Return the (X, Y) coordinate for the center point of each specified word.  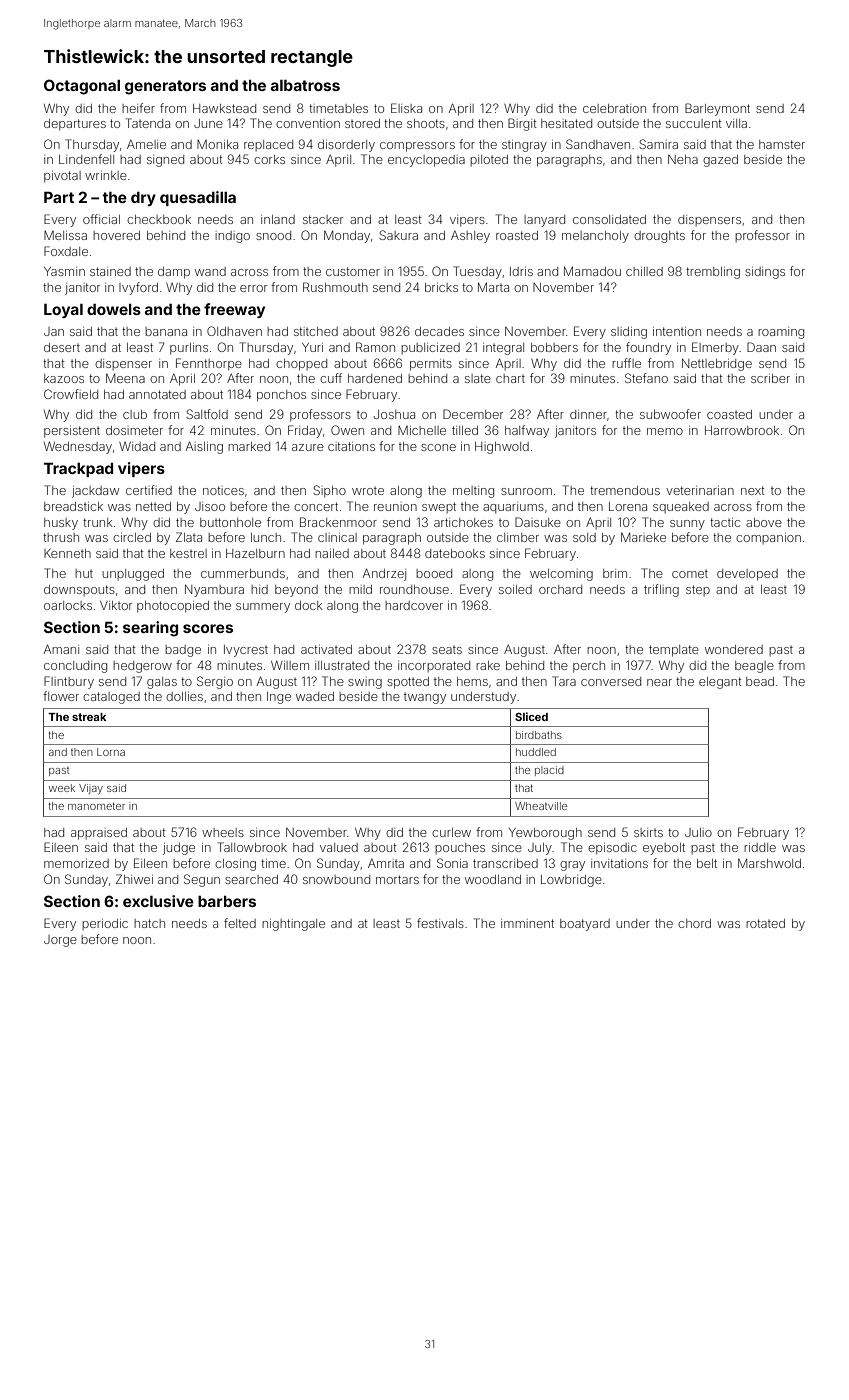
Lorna (111, 752)
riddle (760, 847)
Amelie (146, 144)
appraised (99, 834)
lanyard (544, 221)
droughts (659, 237)
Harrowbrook (742, 430)
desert (62, 347)
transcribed (505, 863)
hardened (375, 378)
